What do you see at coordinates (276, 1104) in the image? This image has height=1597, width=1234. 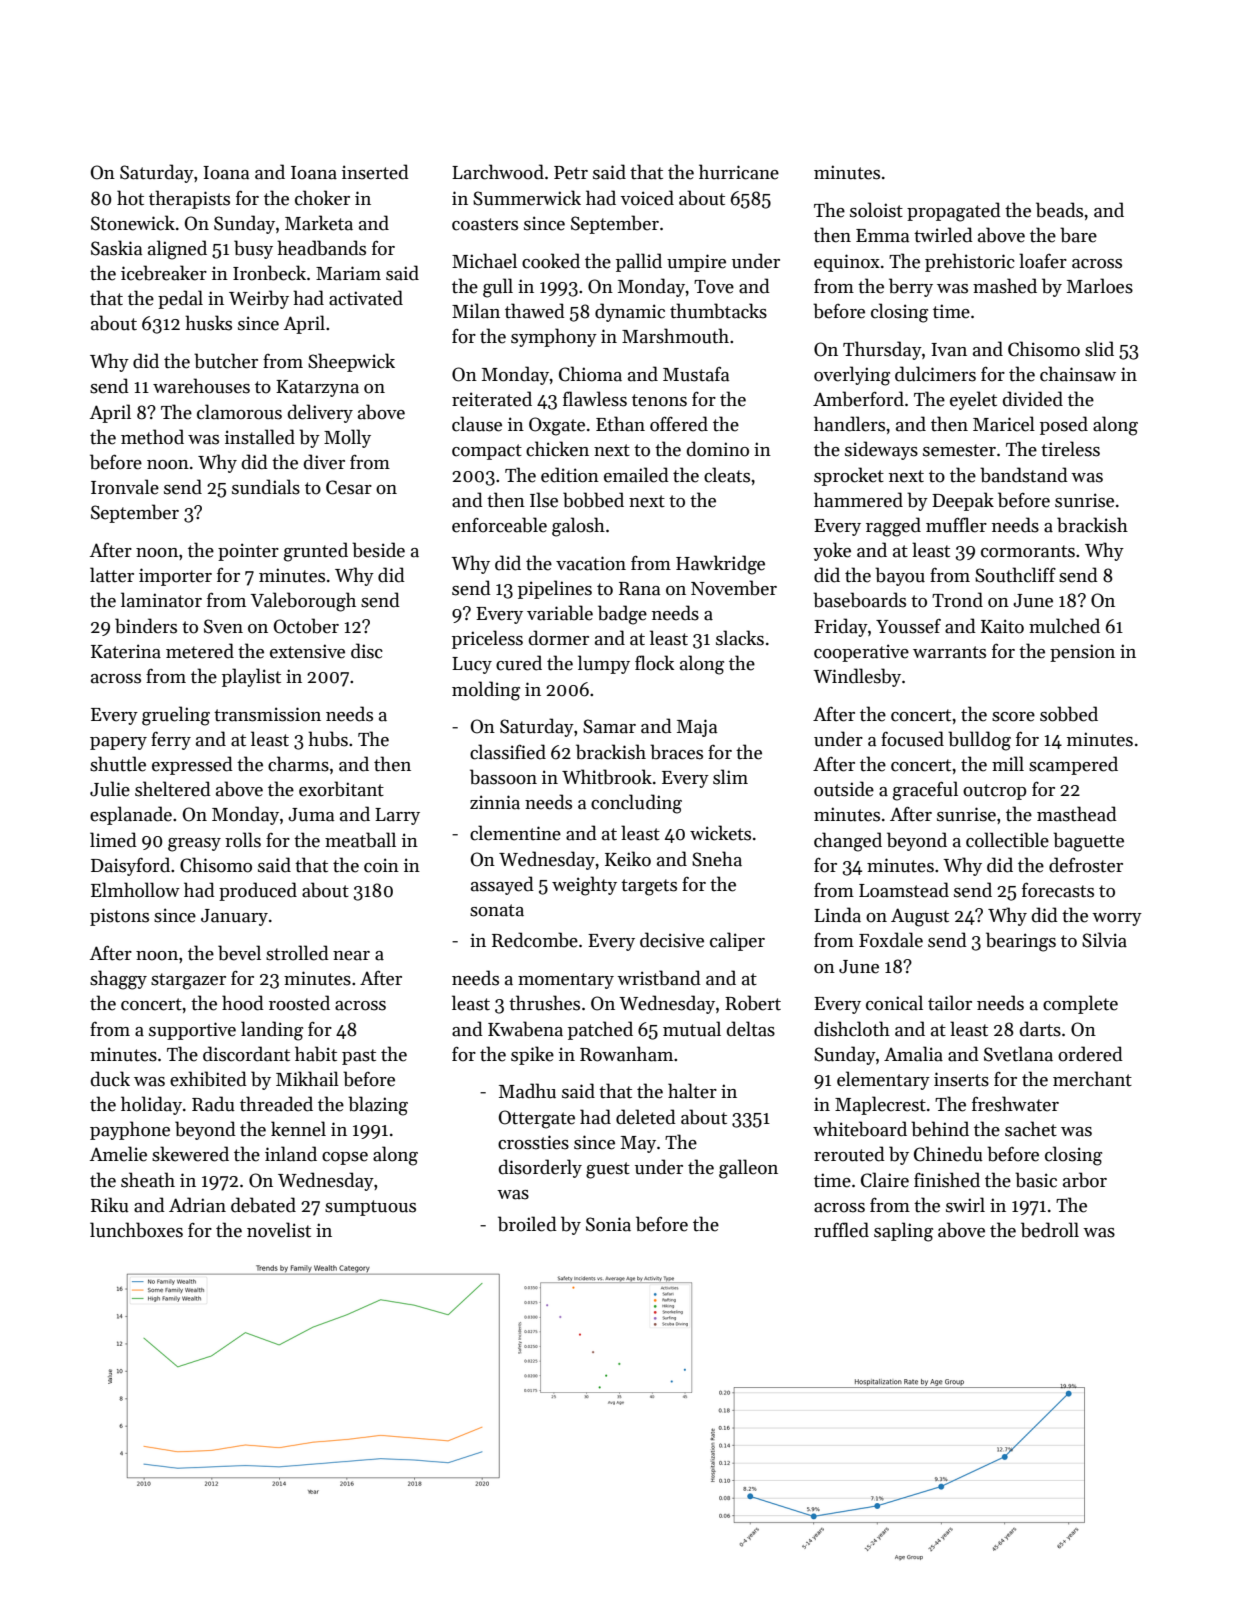 I see `threaded` at bounding box center [276, 1104].
